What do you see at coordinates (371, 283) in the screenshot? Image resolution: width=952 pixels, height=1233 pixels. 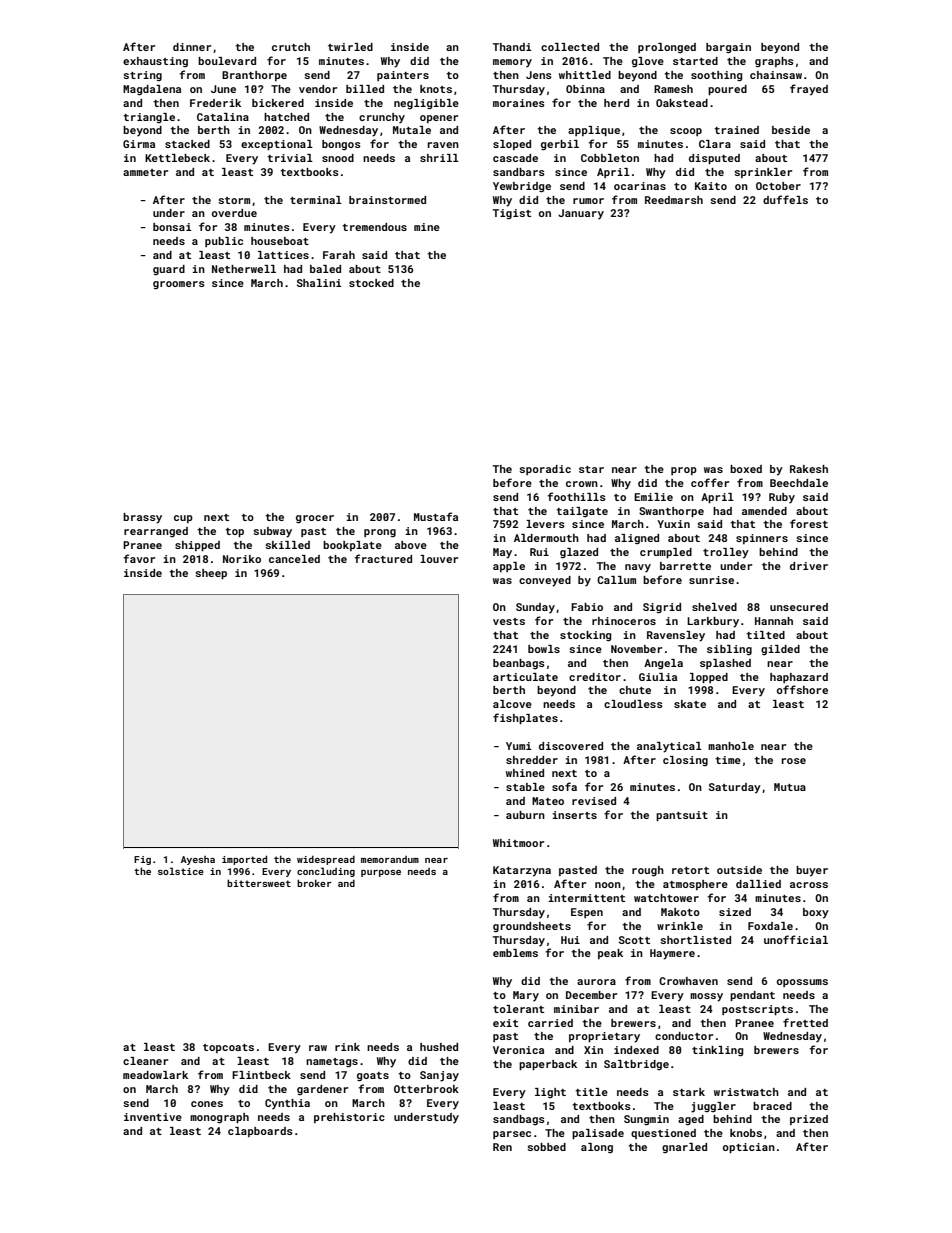 I see `stocked` at bounding box center [371, 283].
